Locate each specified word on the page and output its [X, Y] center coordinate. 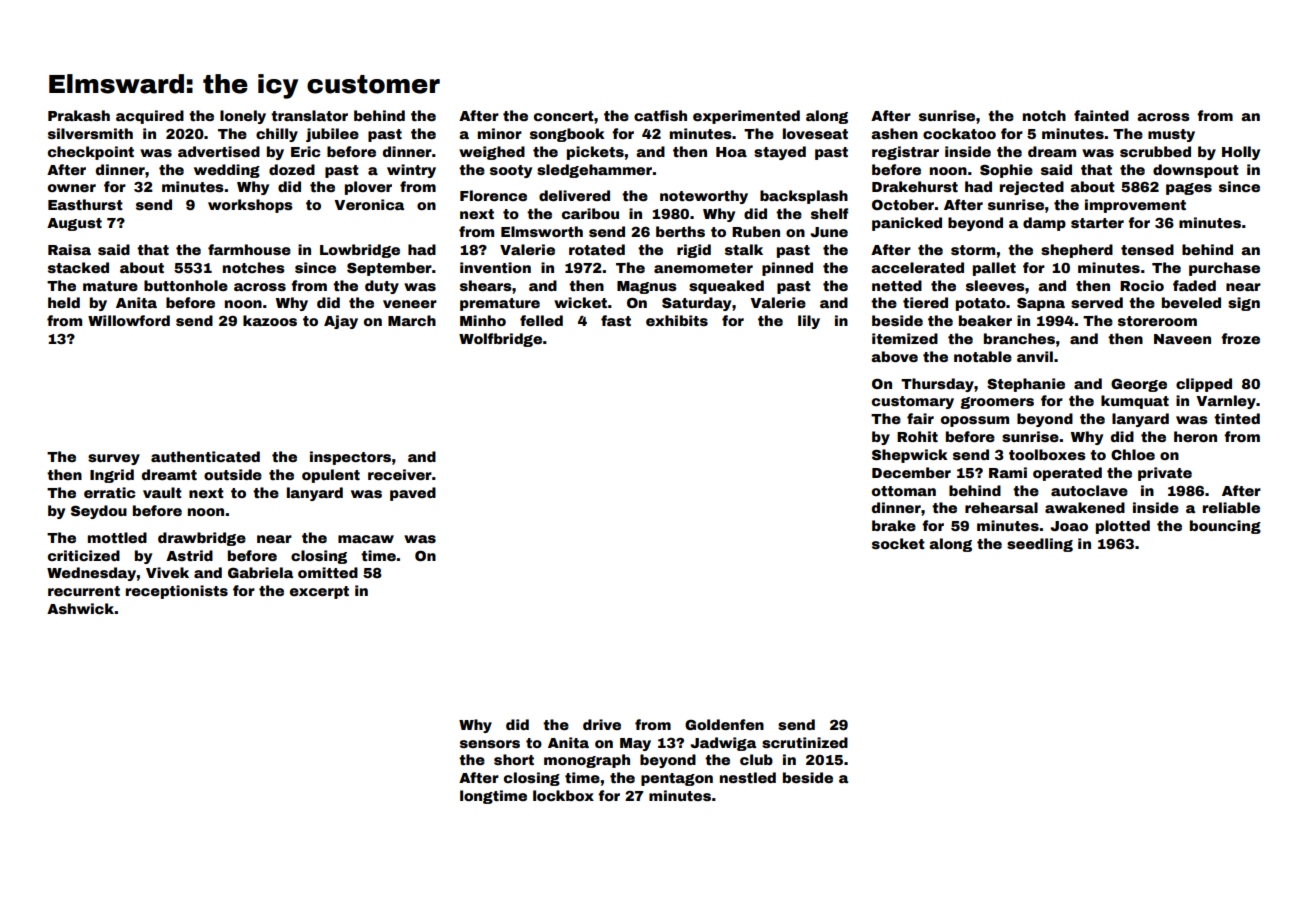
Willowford [129, 320]
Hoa [731, 152]
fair [920, 418]
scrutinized [805, 742]
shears [486, 285]
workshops [250, 206]
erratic [110, 492]
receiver [400, 474]
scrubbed [1155, 151]
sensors [490, 744]
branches [1019, 338]
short [514, 759]
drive [602, 724]
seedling [1040, 545]
